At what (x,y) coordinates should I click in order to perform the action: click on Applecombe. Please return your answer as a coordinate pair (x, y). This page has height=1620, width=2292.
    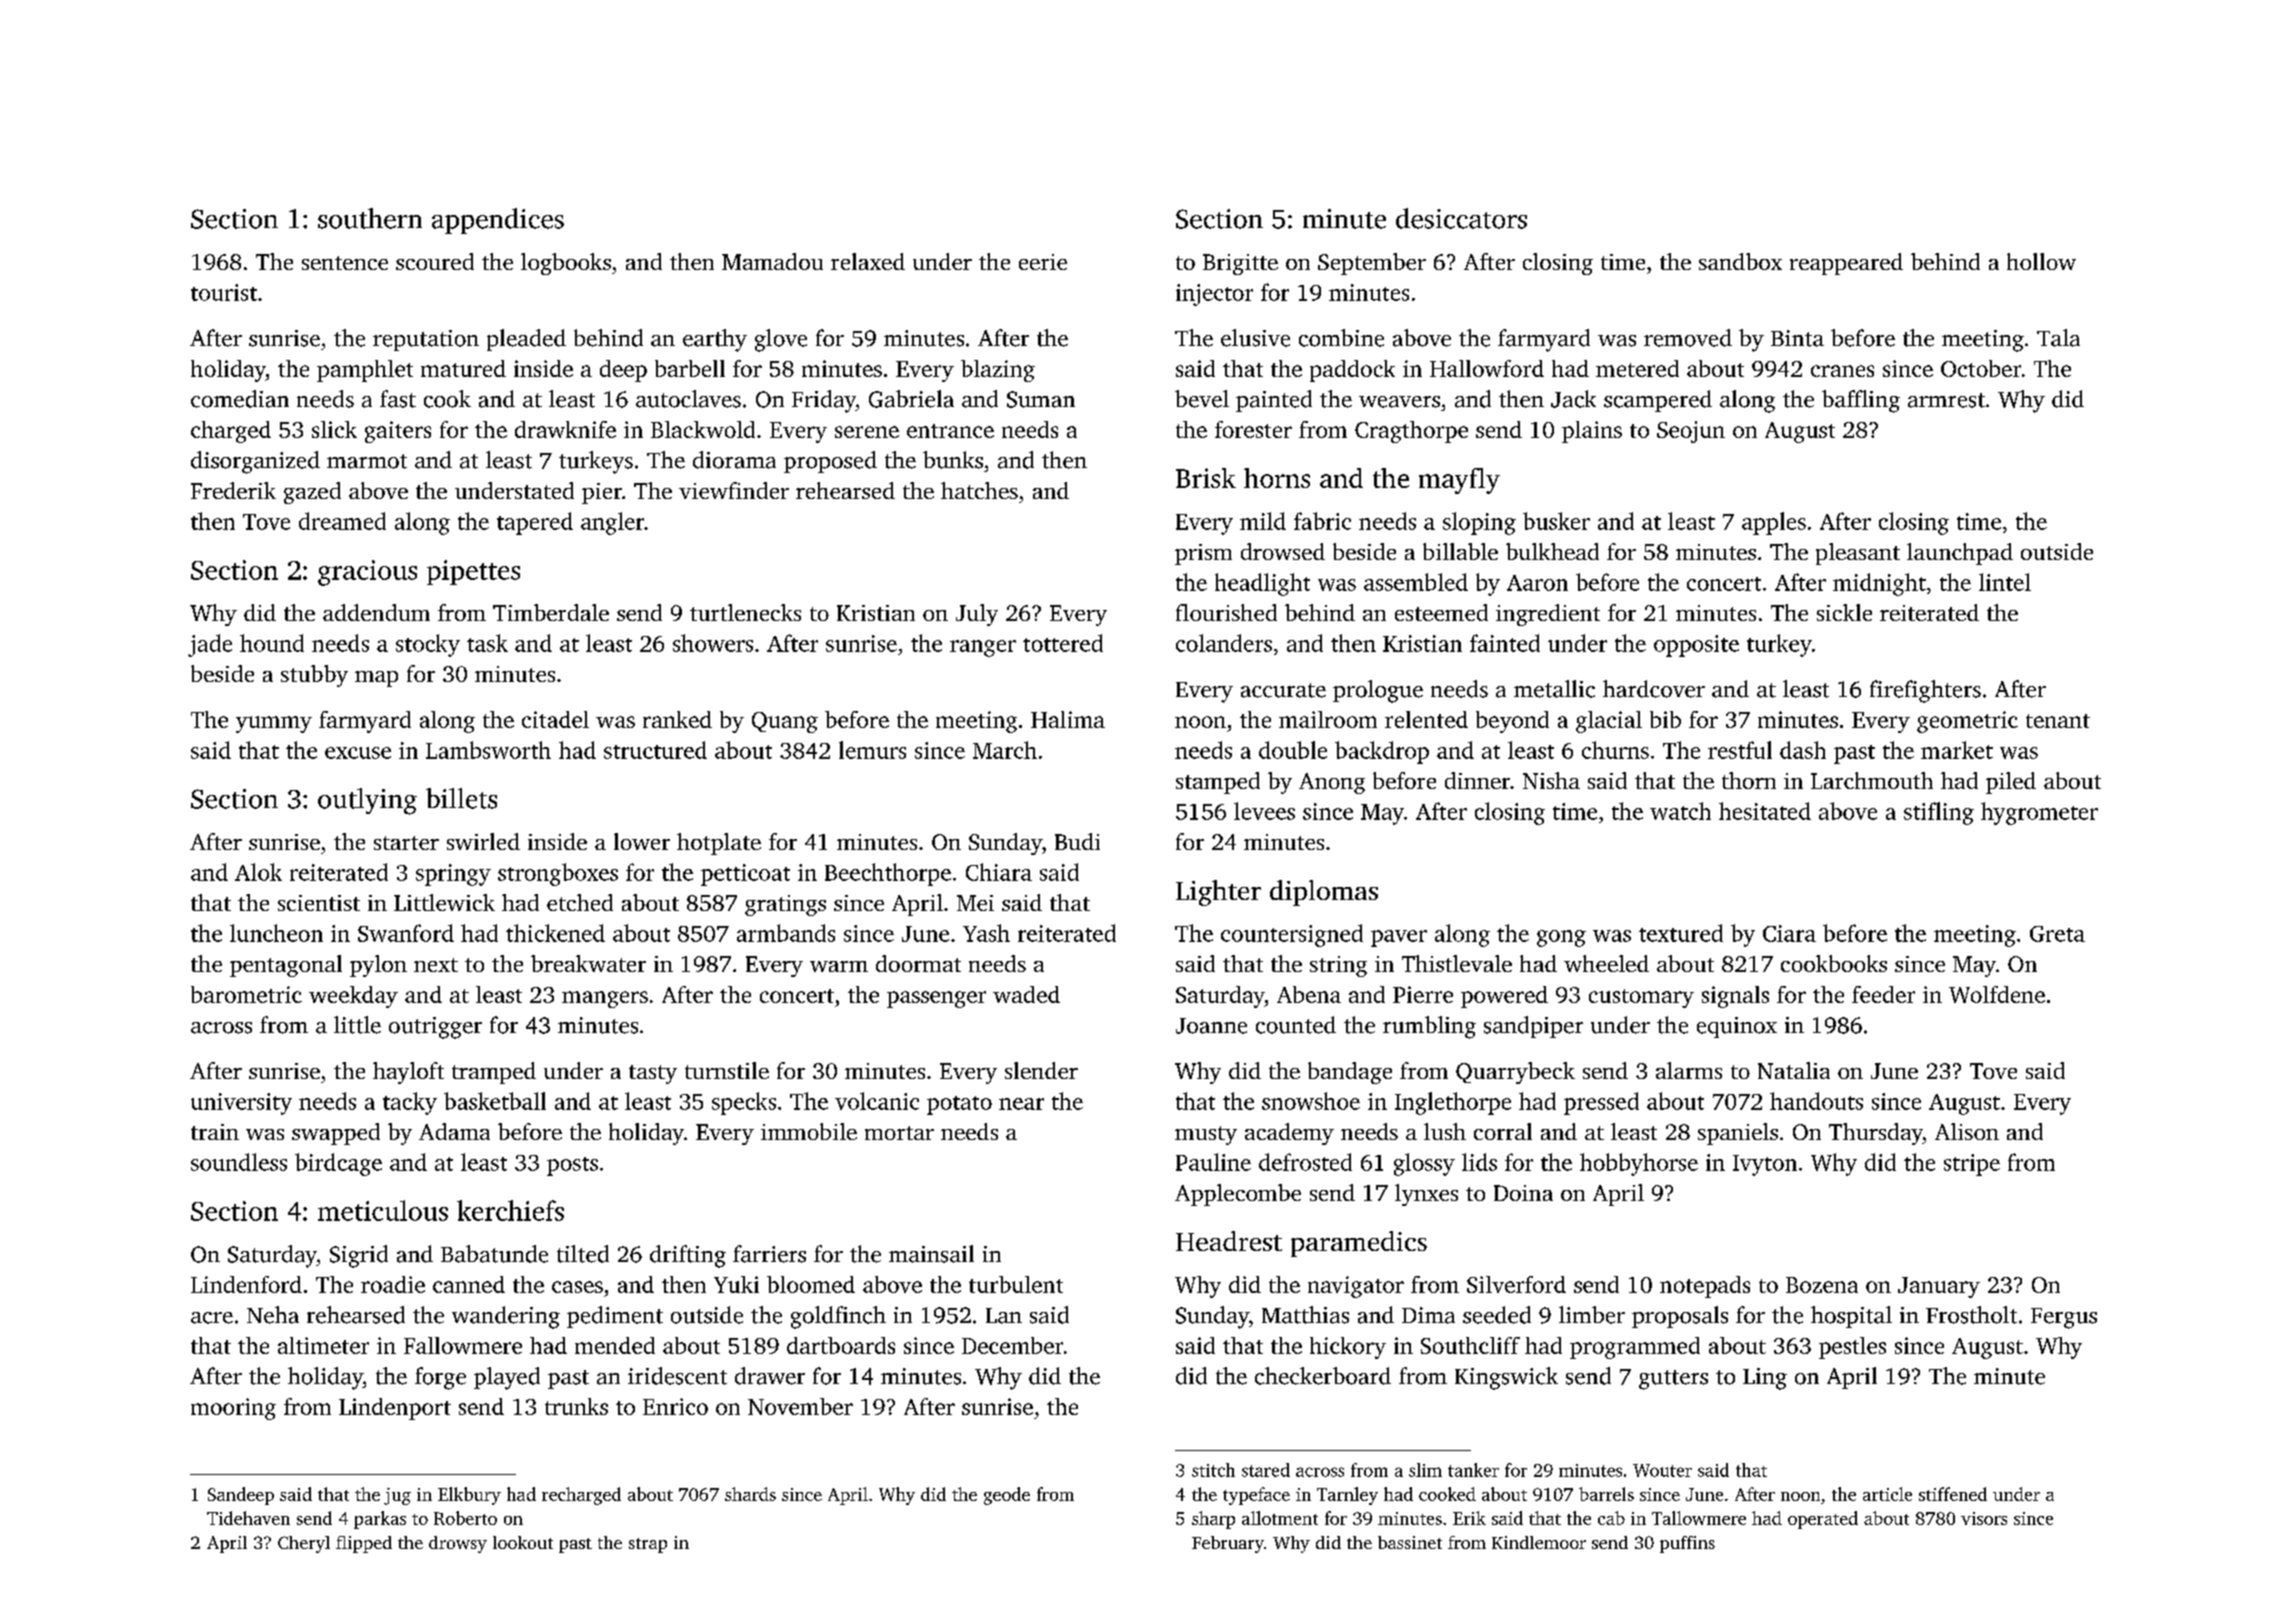
    Looking at the image, I should click on (1238, 1195).
